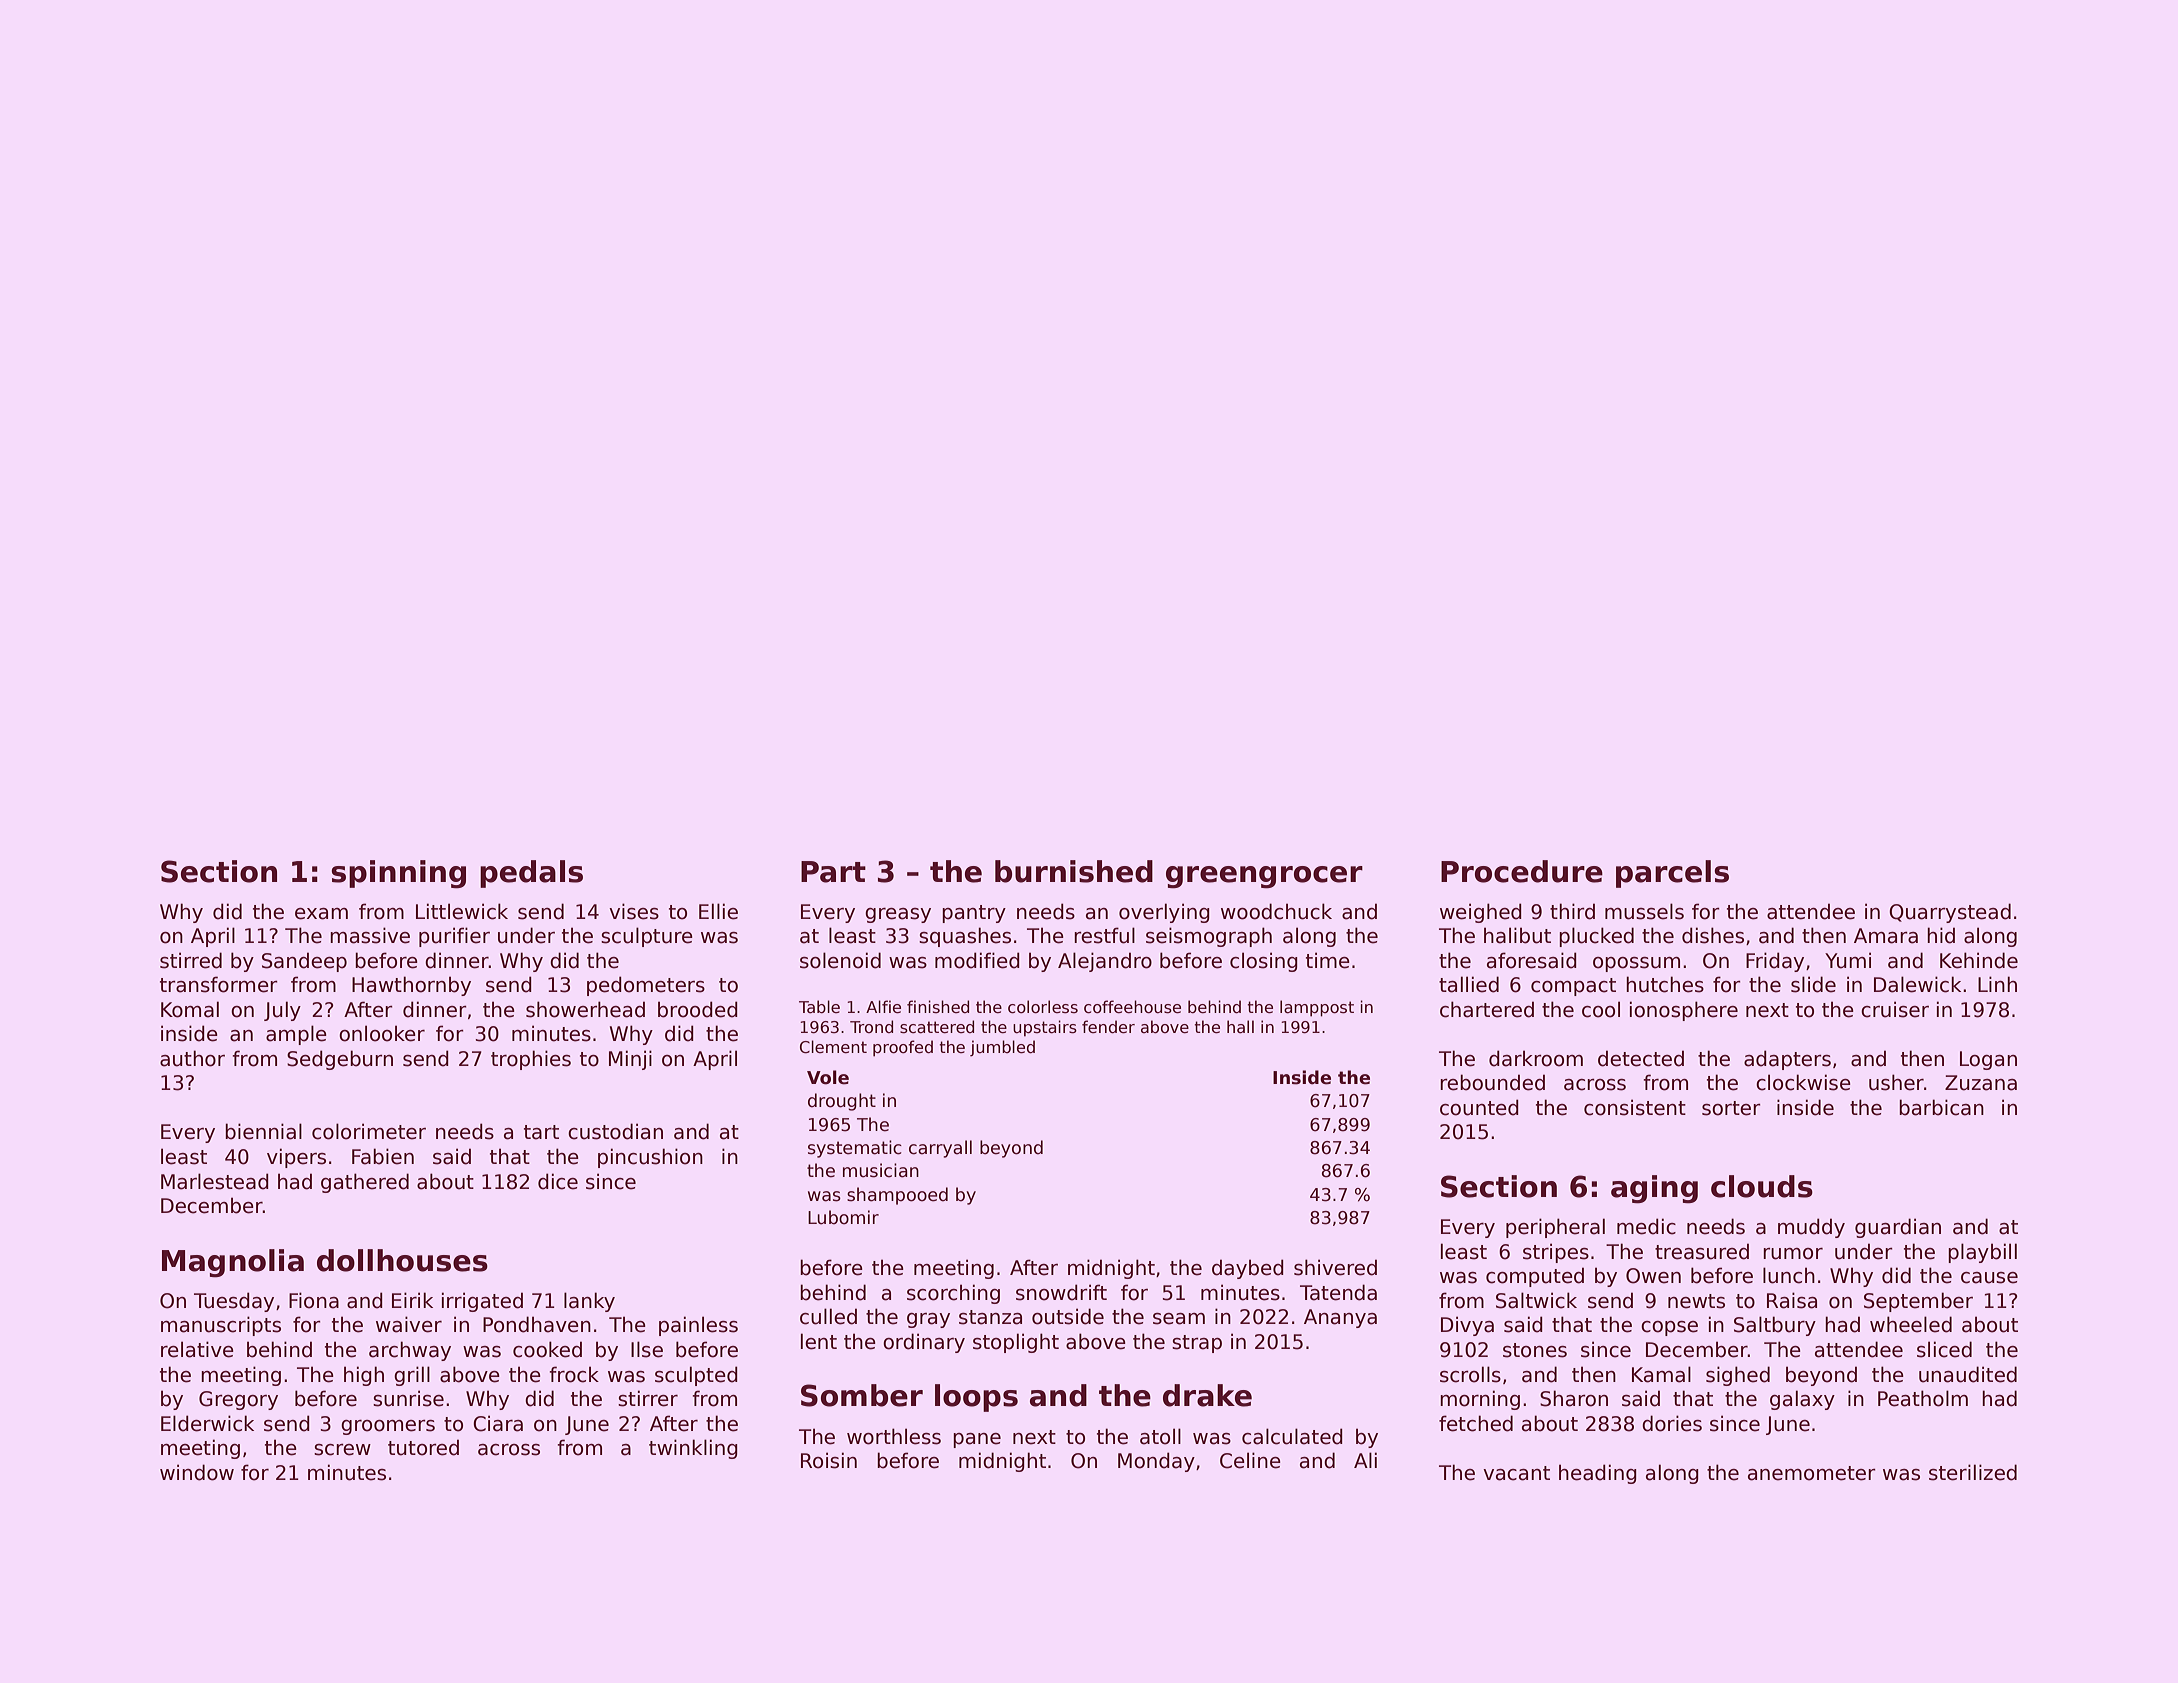 This document has width=2178, height=1683. I want to click on screw, so click(342, 1450).
